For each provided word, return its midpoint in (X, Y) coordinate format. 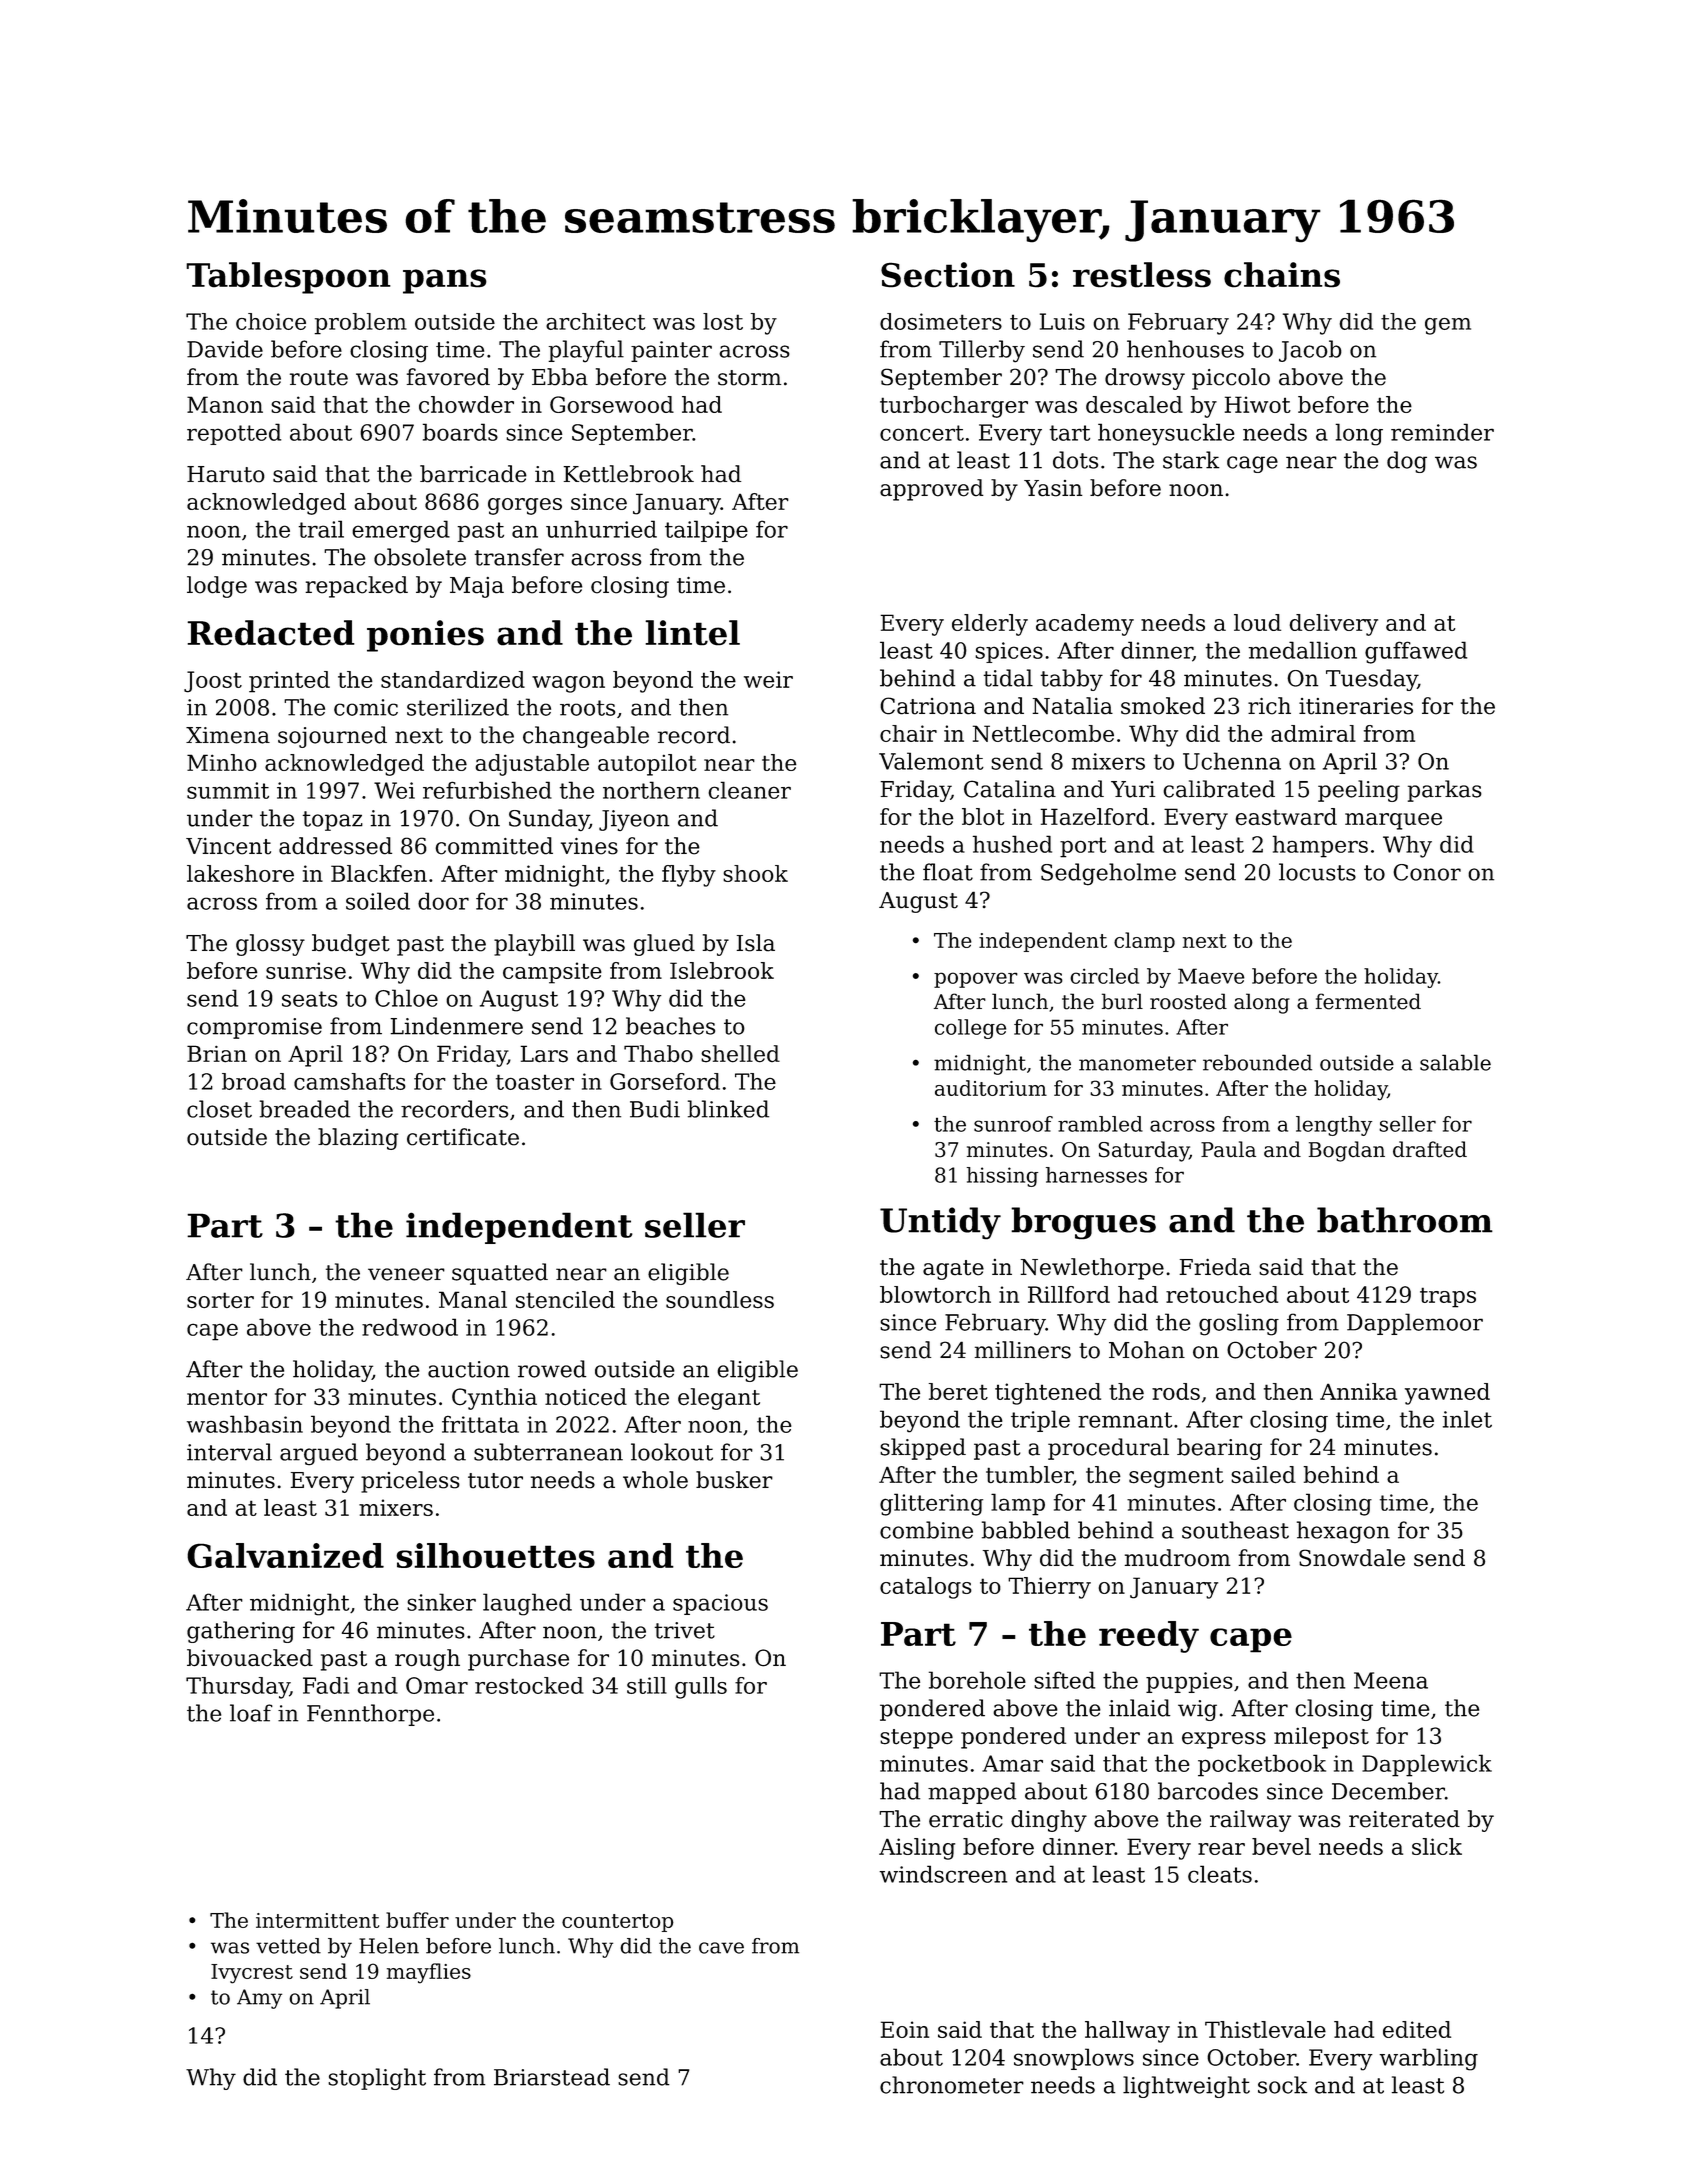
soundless (720, 1299)
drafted (1430, 1149)
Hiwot (1258, 404)
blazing (358, 1139)
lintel (692, 633)
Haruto (226, 474)
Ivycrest (252, 1974)
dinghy (1049, 1821)
